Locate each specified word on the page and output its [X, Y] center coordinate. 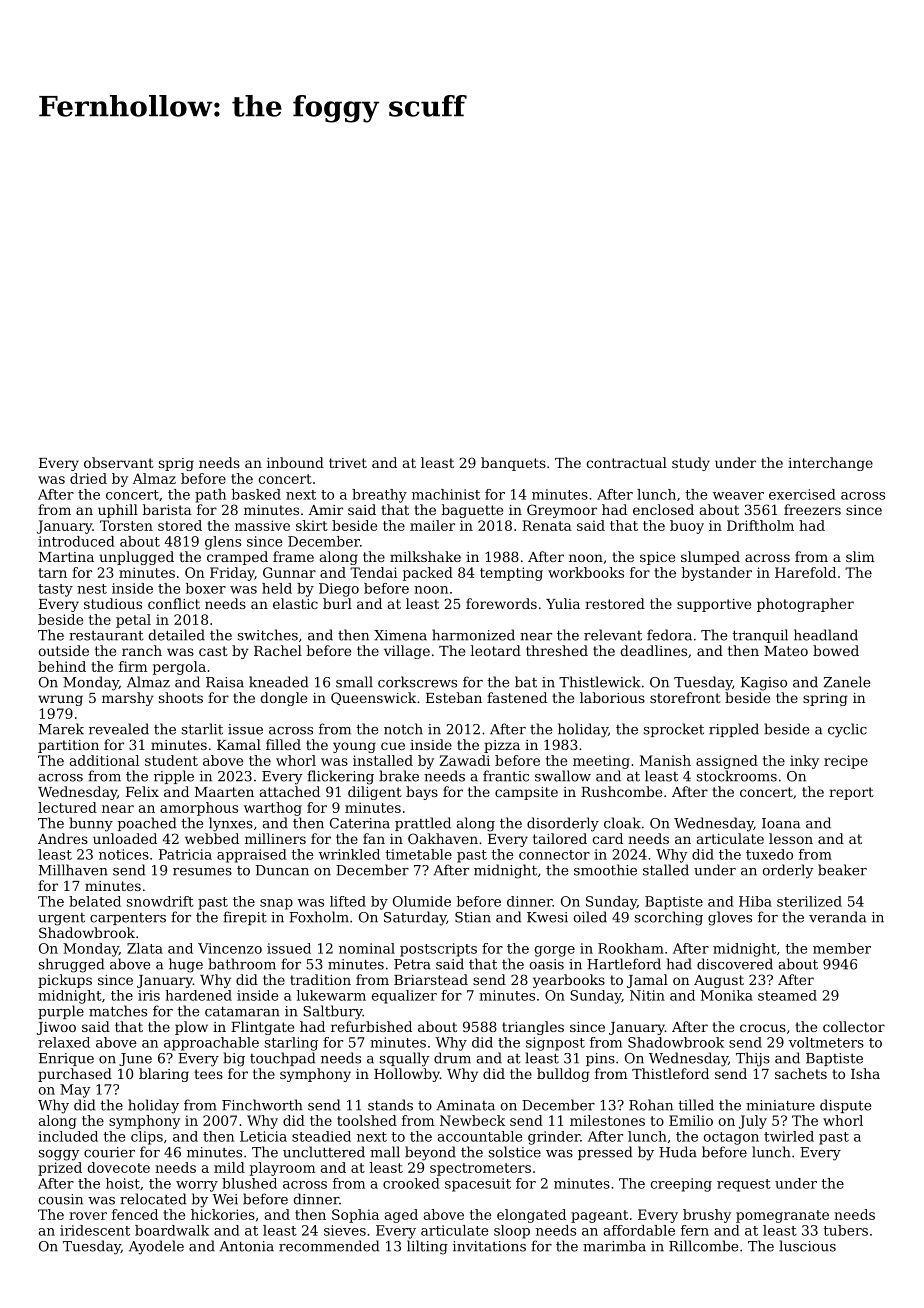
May [75, 1091]
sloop [512, 1232]
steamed [787, 995]
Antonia [246, 1246]
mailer [432, 525]
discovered [735, 964]
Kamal [239, 744]
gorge [555, 951]
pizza [502, 746]
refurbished [371, 1026]
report [851, 793]
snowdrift [160, 901]
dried [88, 478]
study [691, 464]
